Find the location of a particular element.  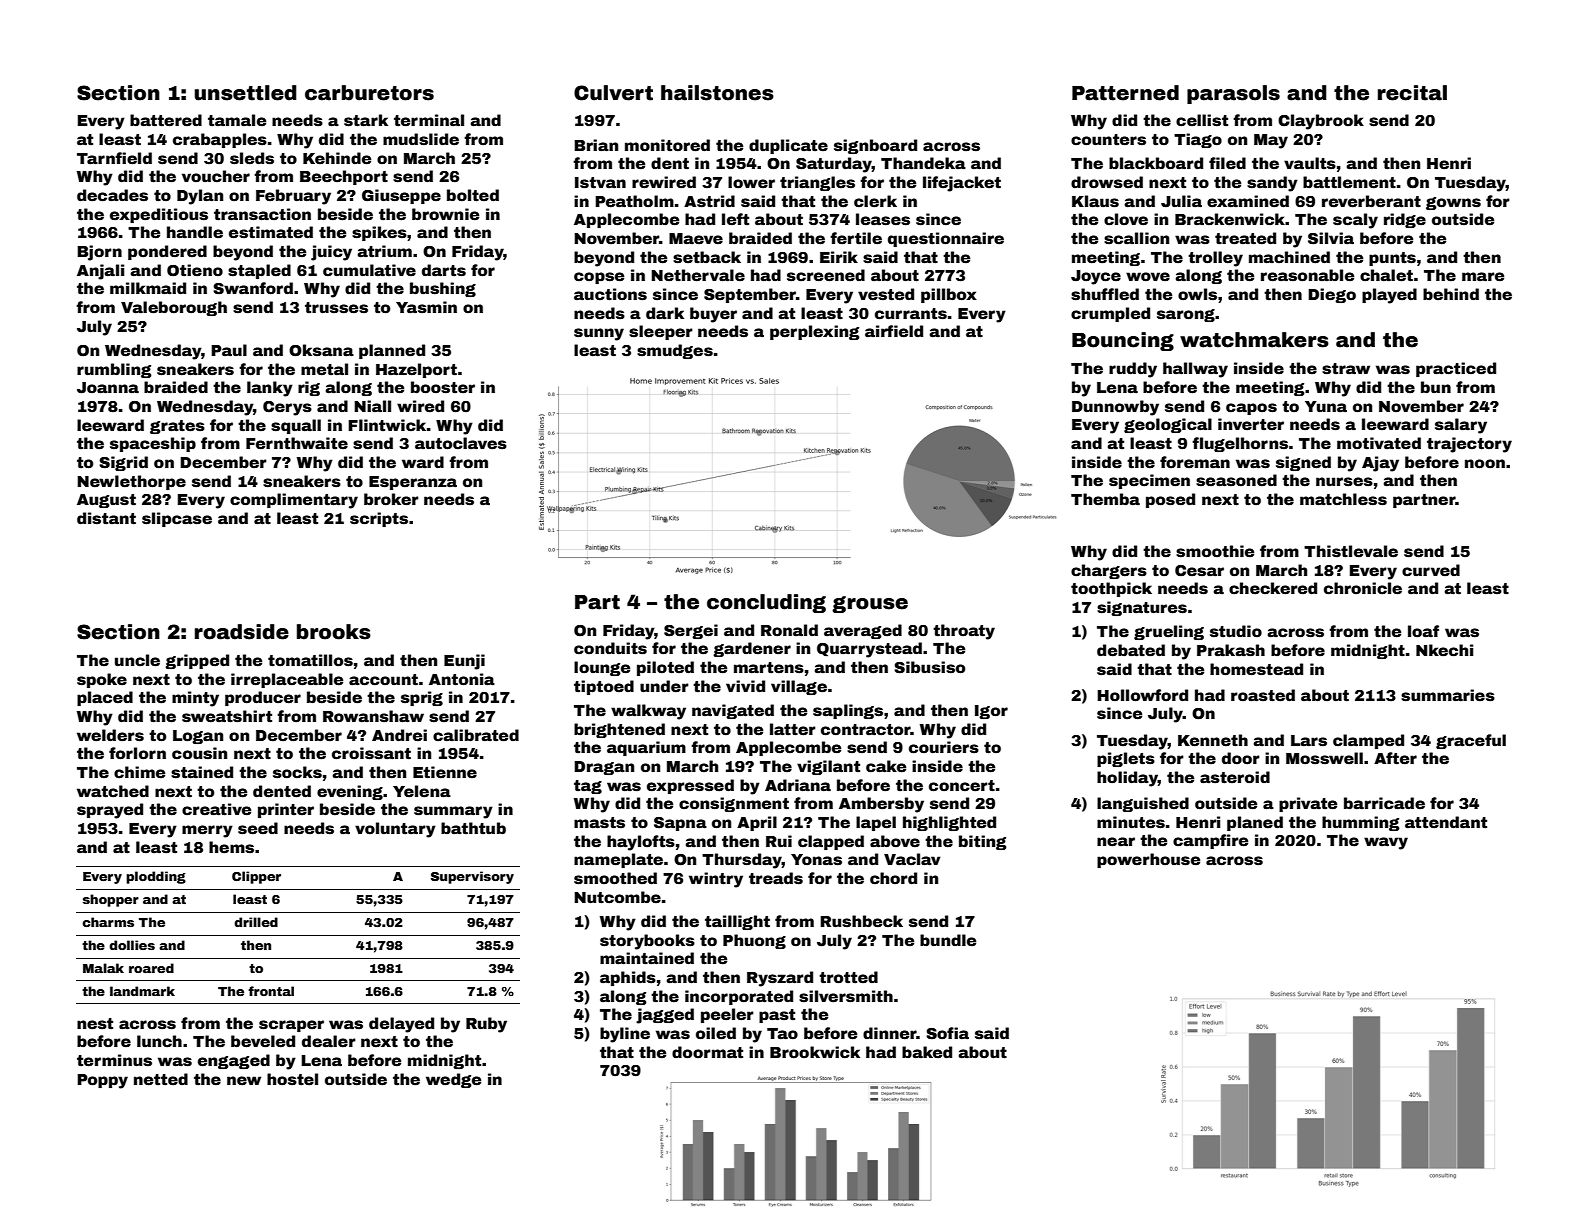

smudges is located at coordinates (675, 351).
